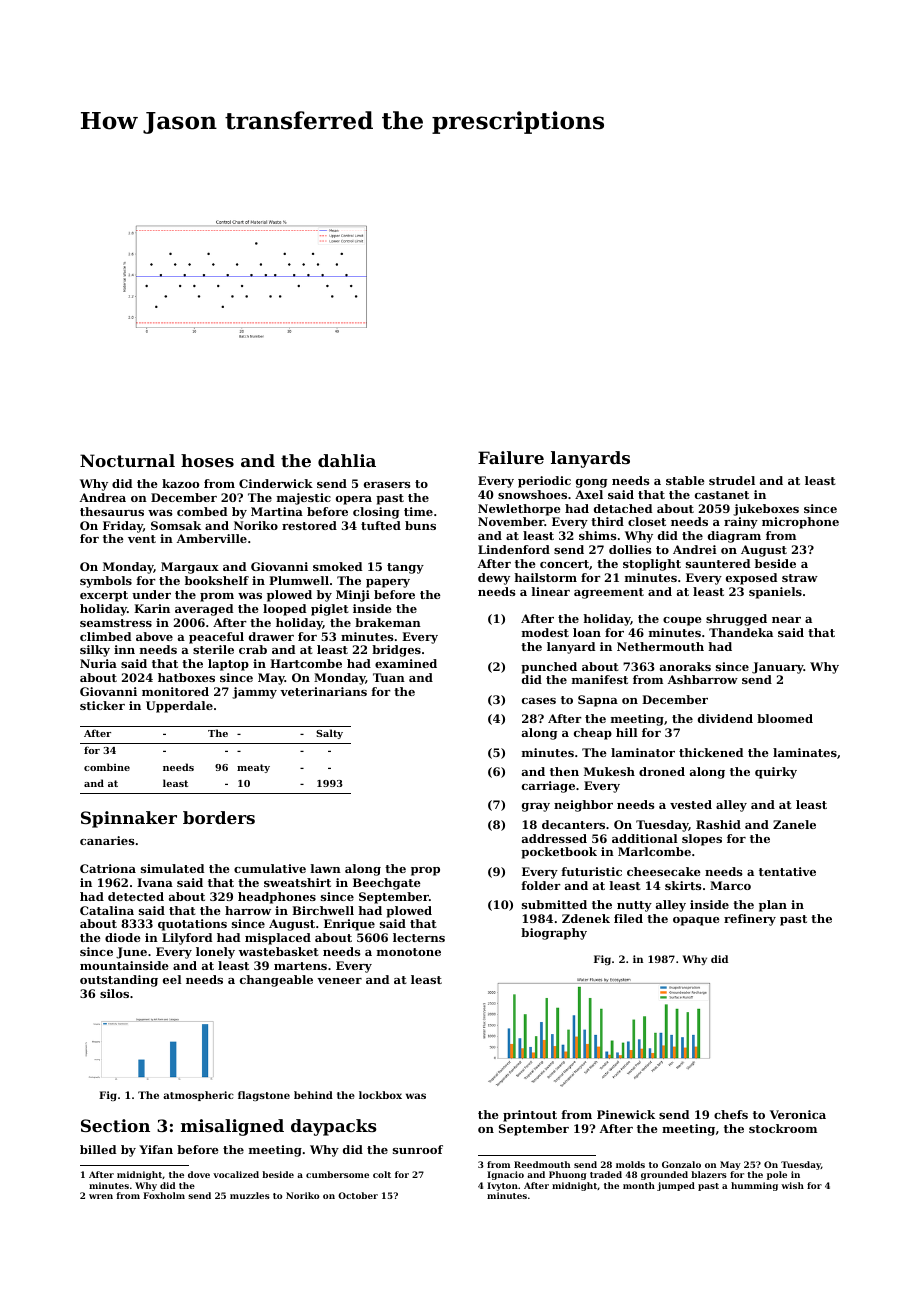  I want to click on erasers, so click(387, 485).
